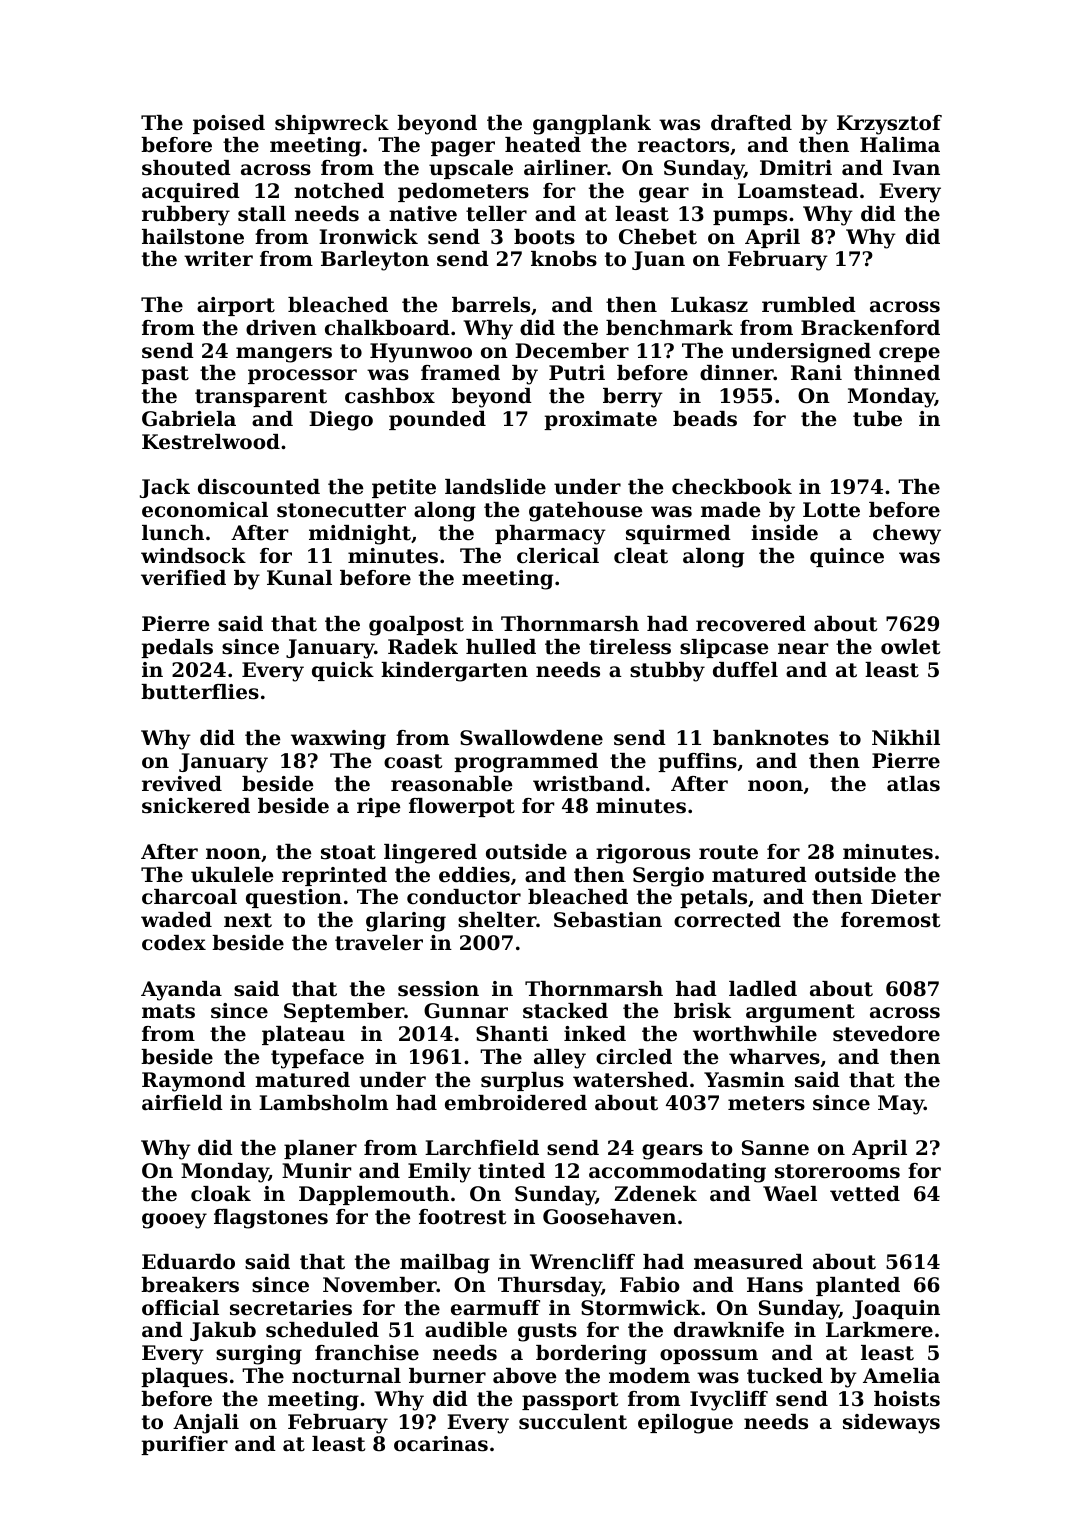 The image size is (1082, 1530). Describe the element at coordinates (727, 920) in the screenshot. I see `corrected` at that location.
